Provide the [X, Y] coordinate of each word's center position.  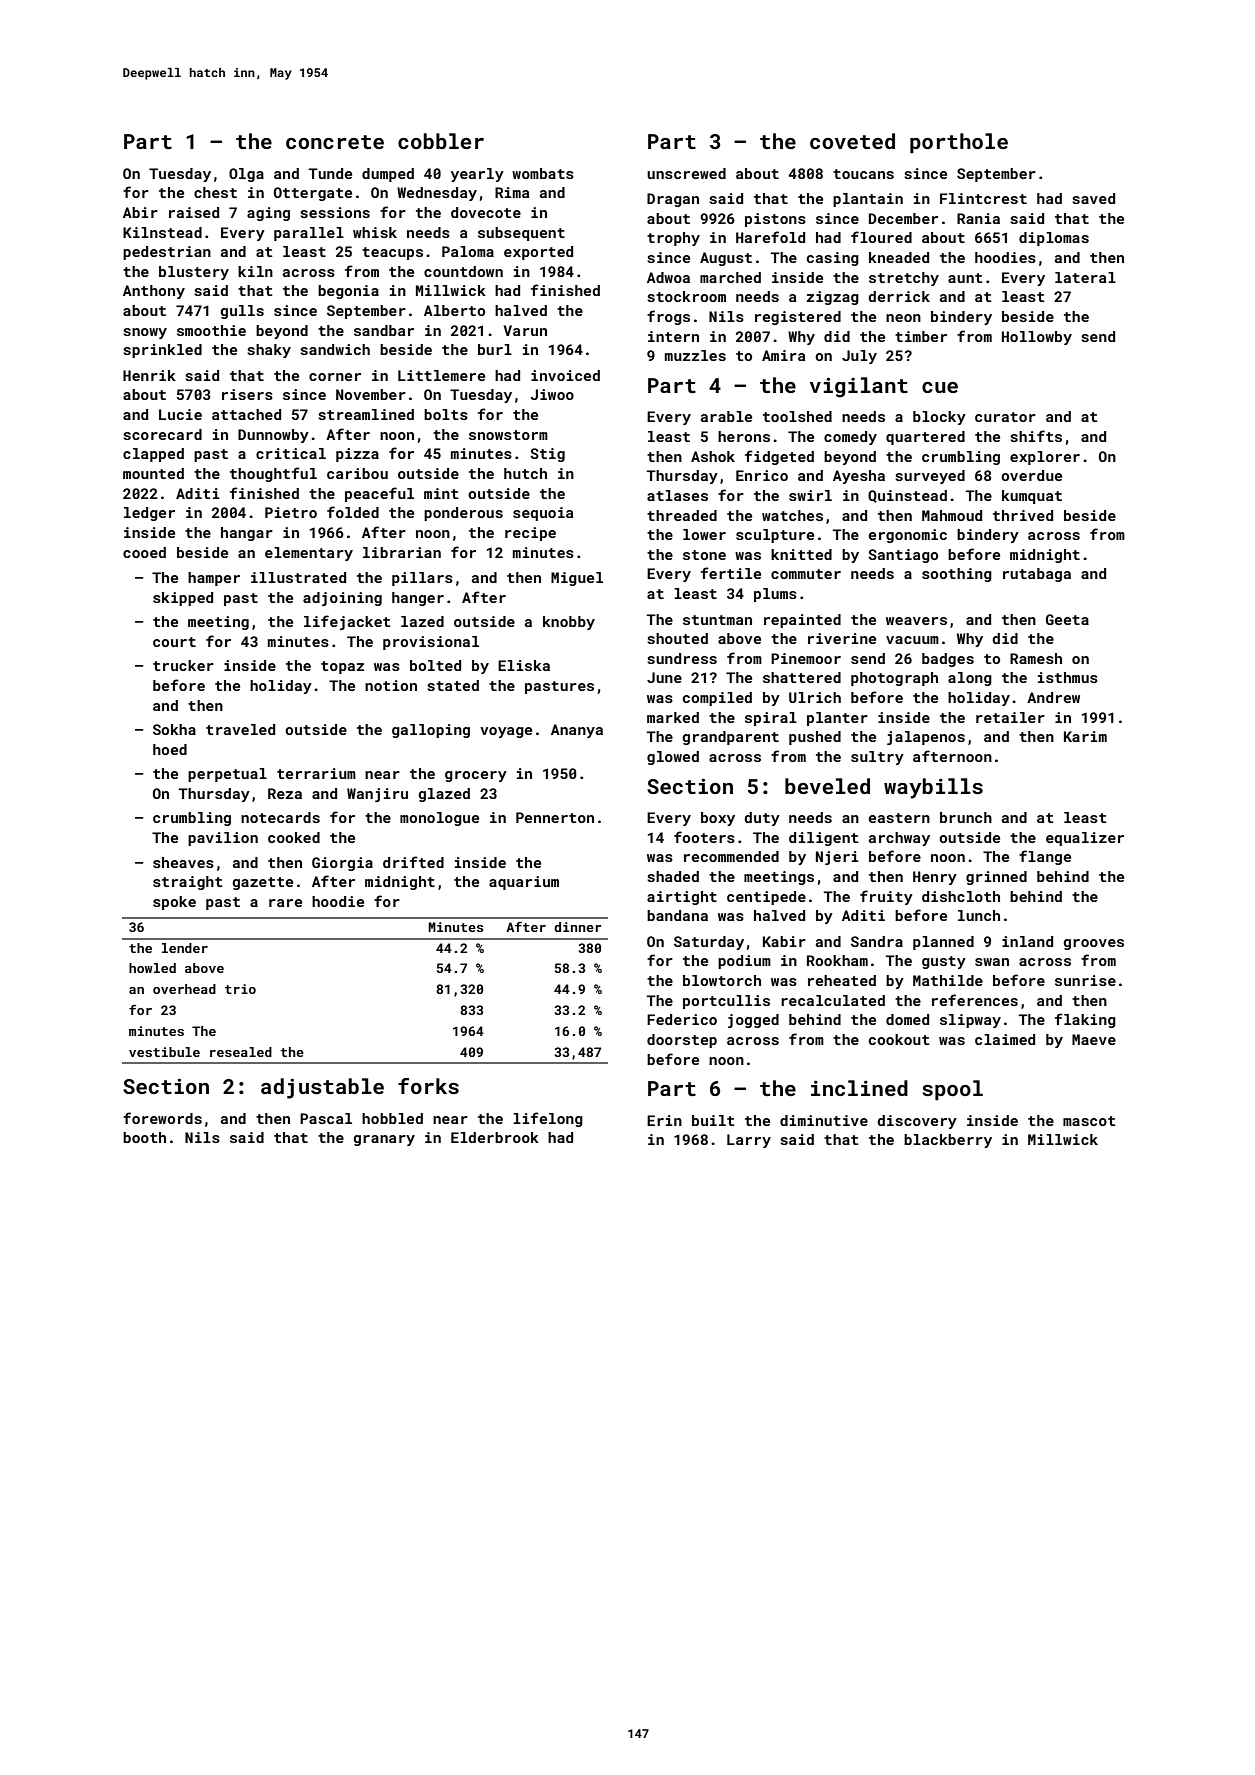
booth [144, 1137]
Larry [749, 1141]
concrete [335, 142]
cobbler [441, 141]
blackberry [948, 1141]
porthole [959, 143]
